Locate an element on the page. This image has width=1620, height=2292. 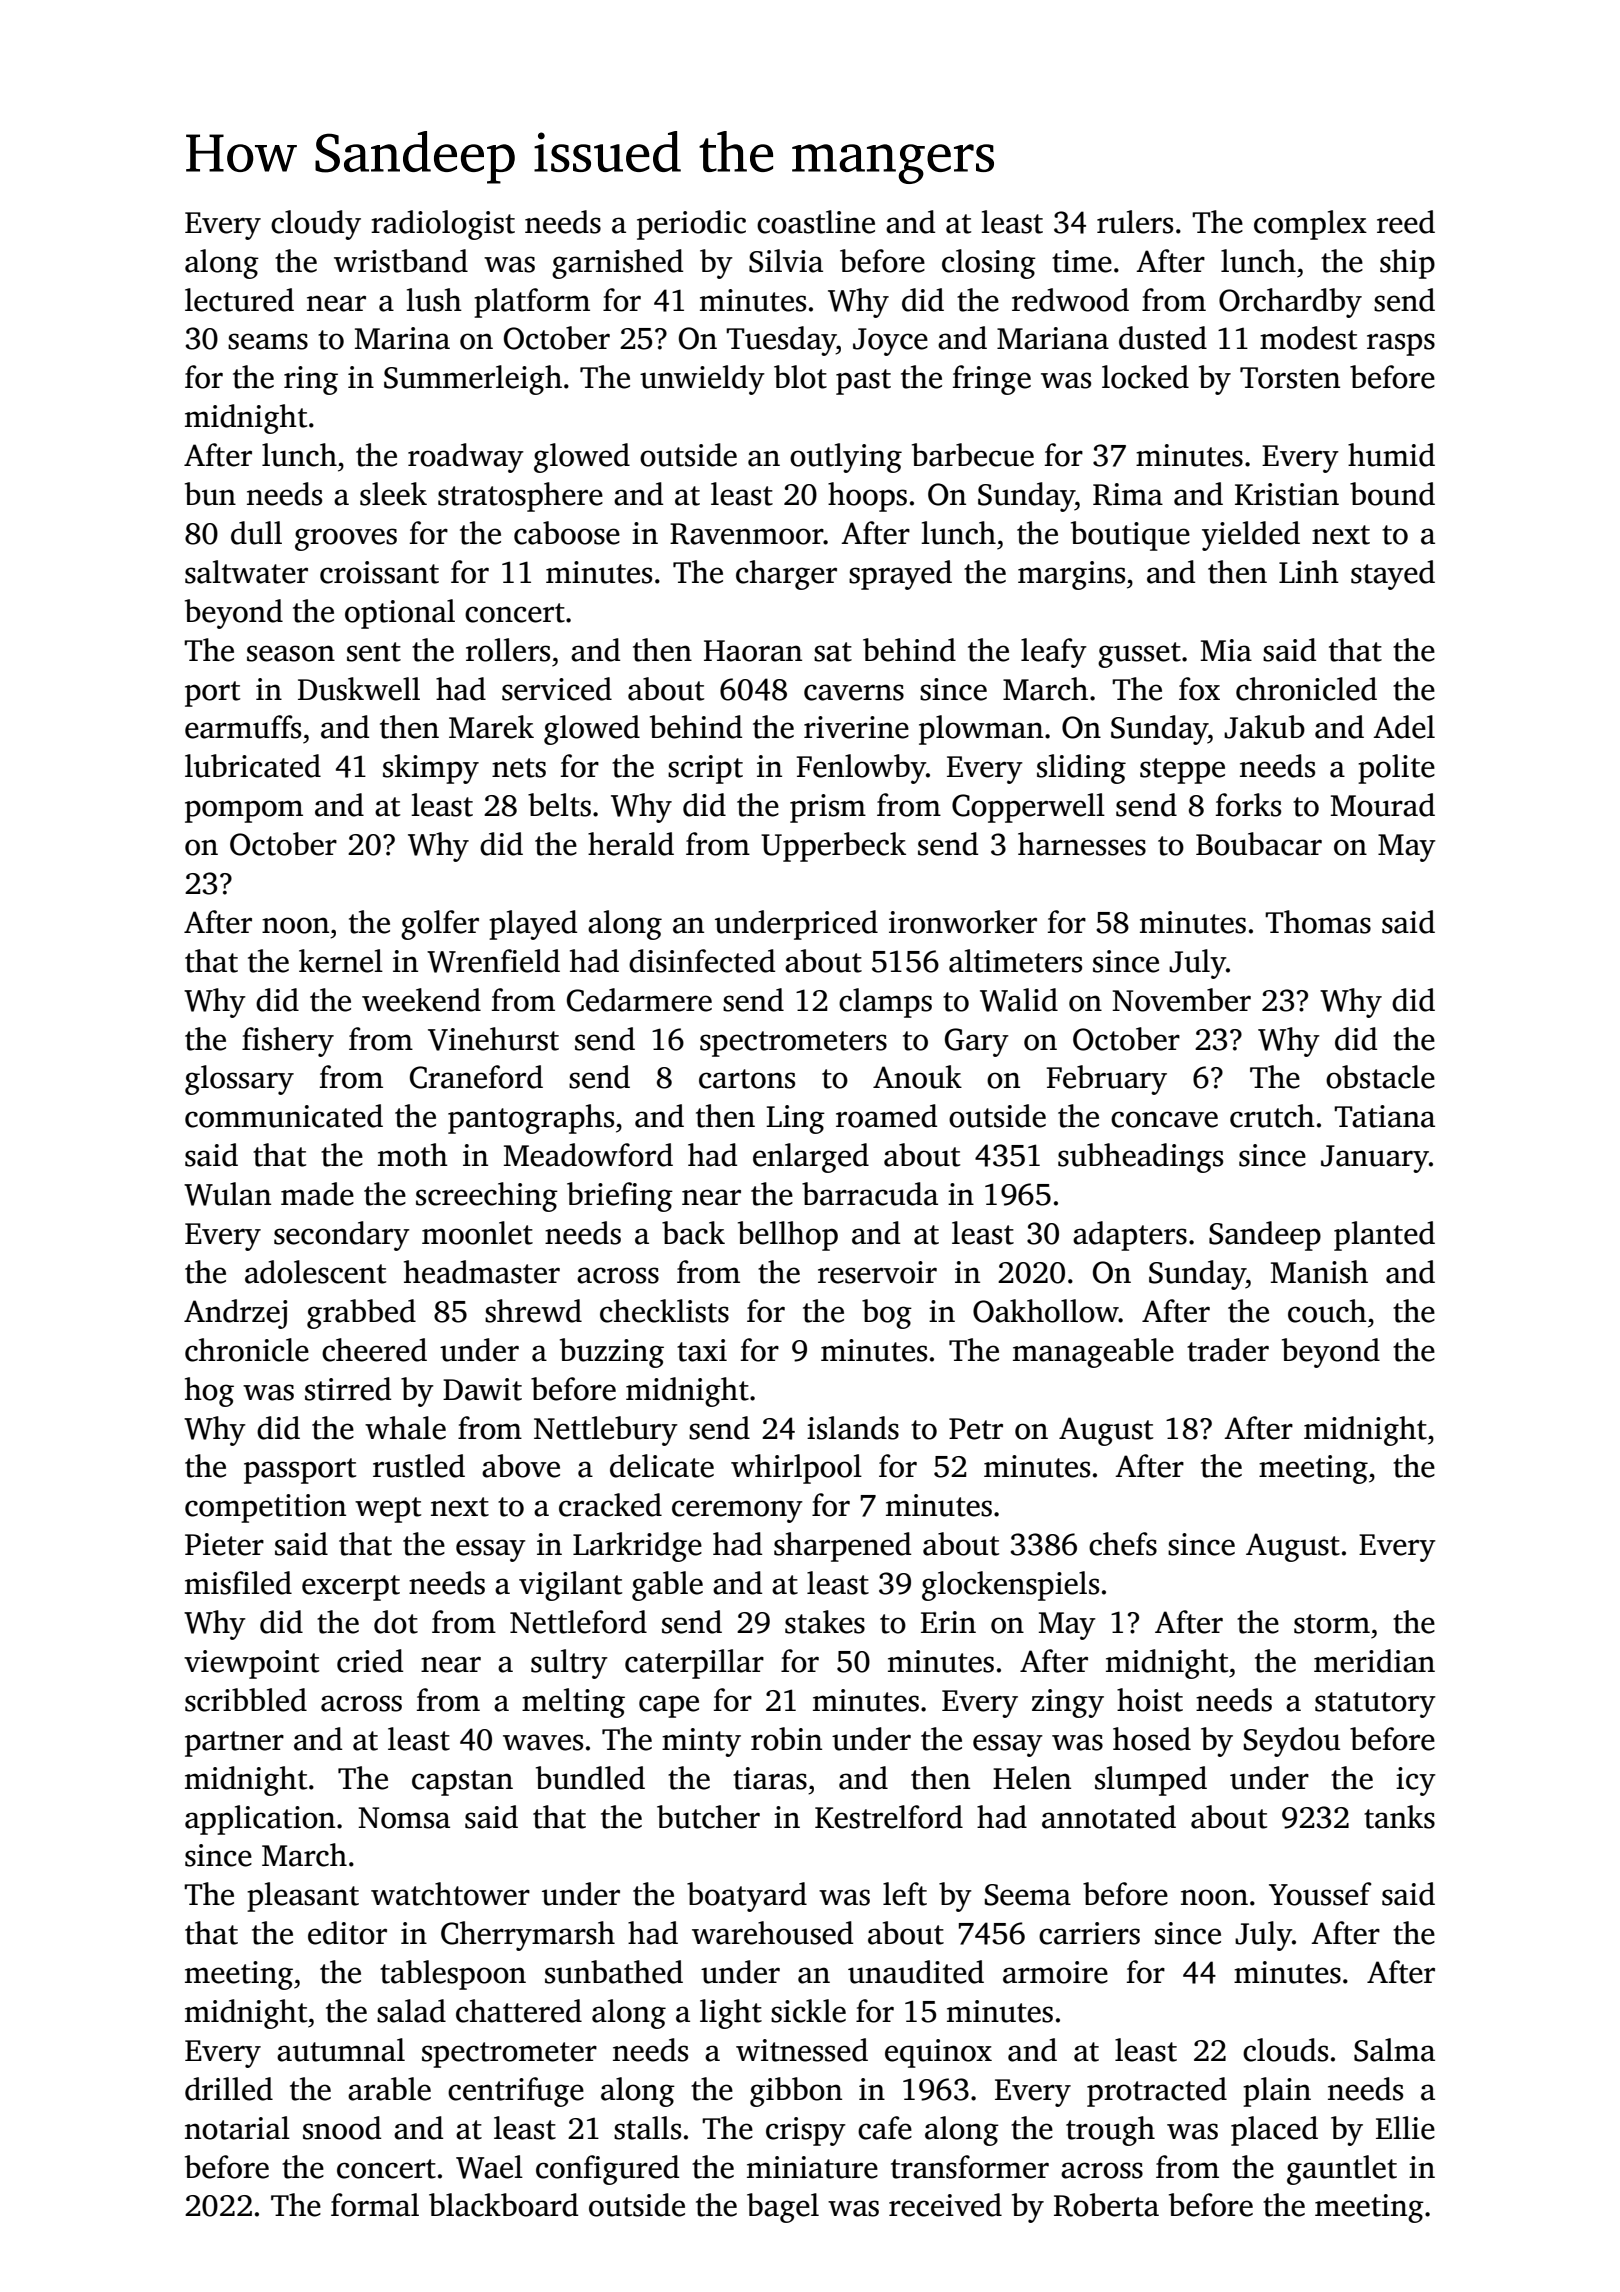
wristband is located at coordinates (401, 261).
